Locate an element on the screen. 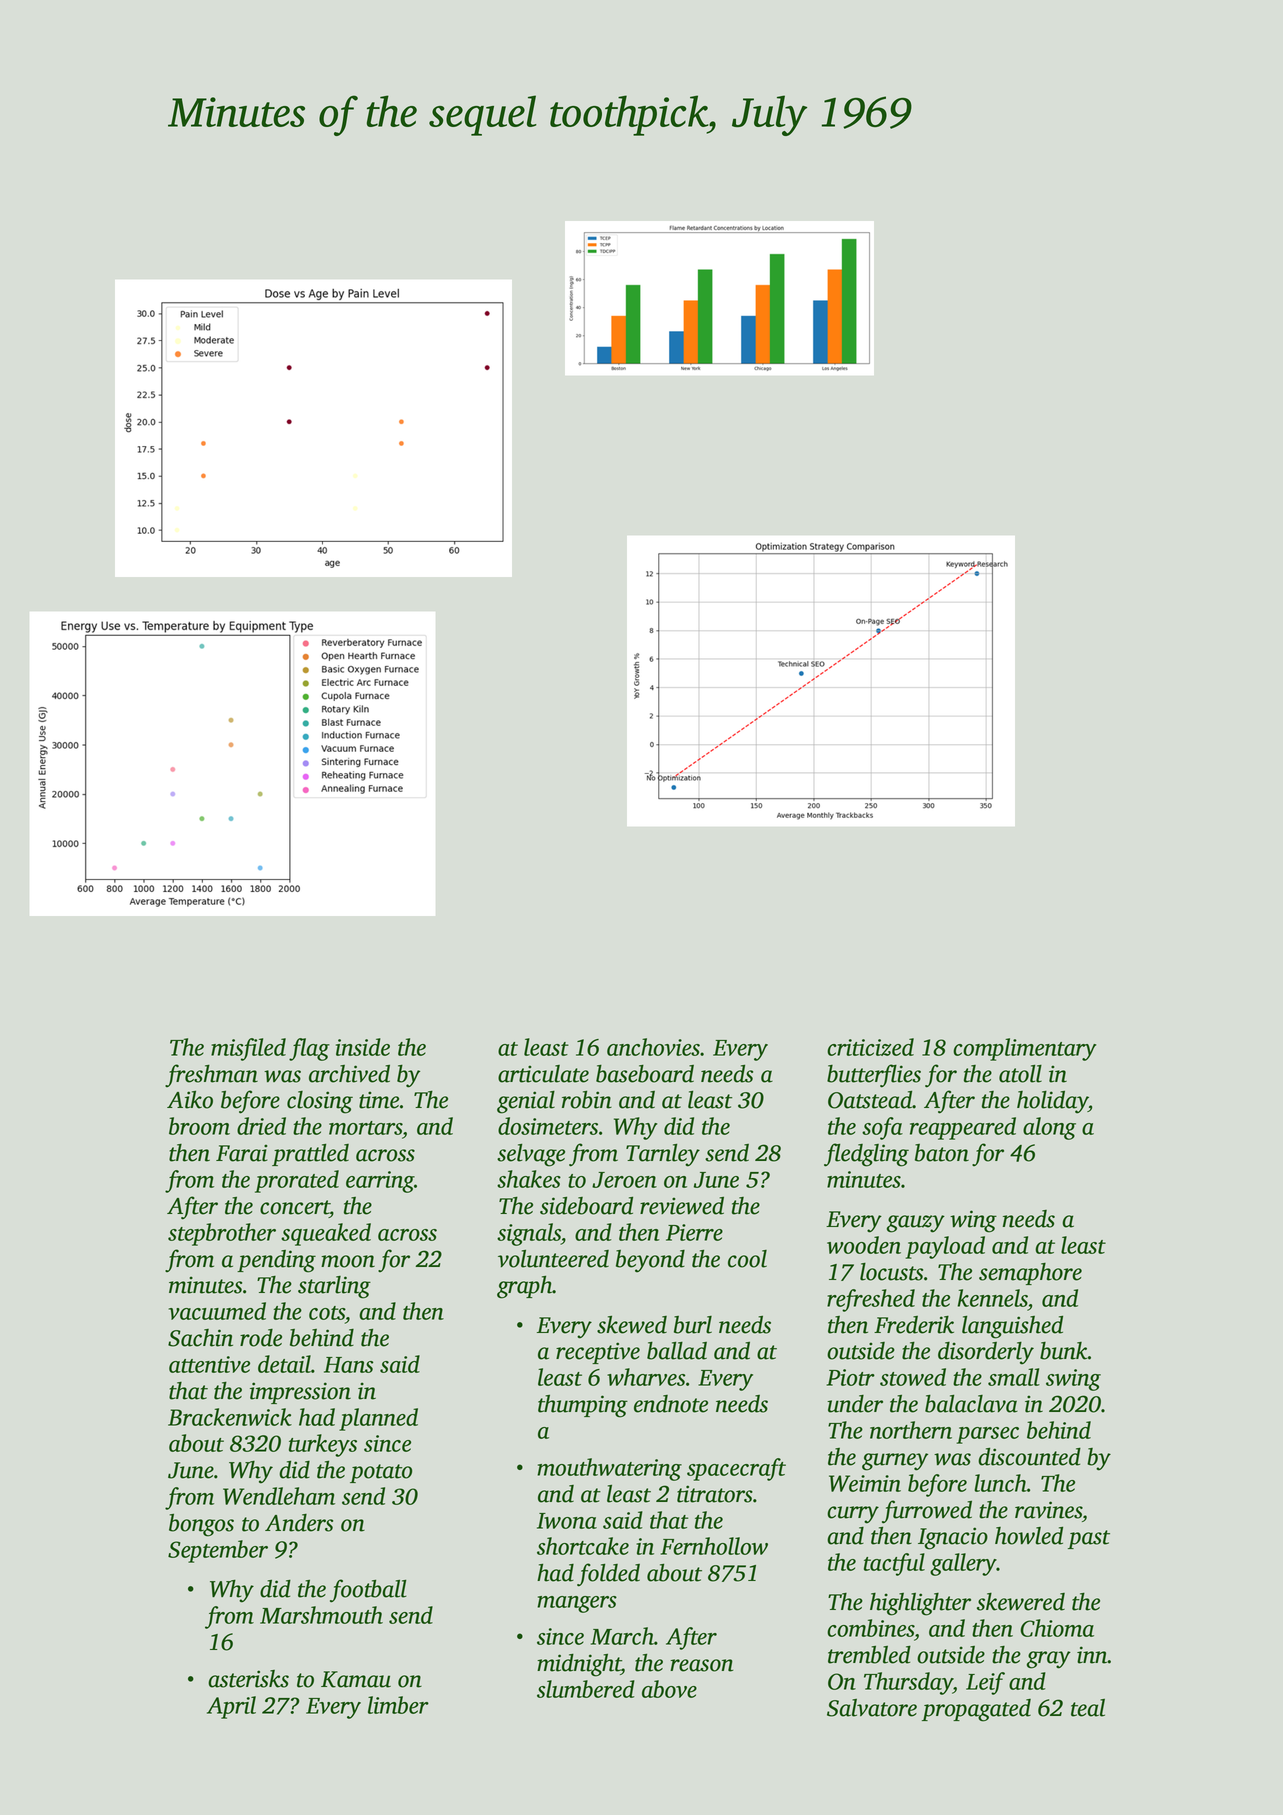 The image size is (1283, 1815). anchovies is located at coordinates (653, 1047).
